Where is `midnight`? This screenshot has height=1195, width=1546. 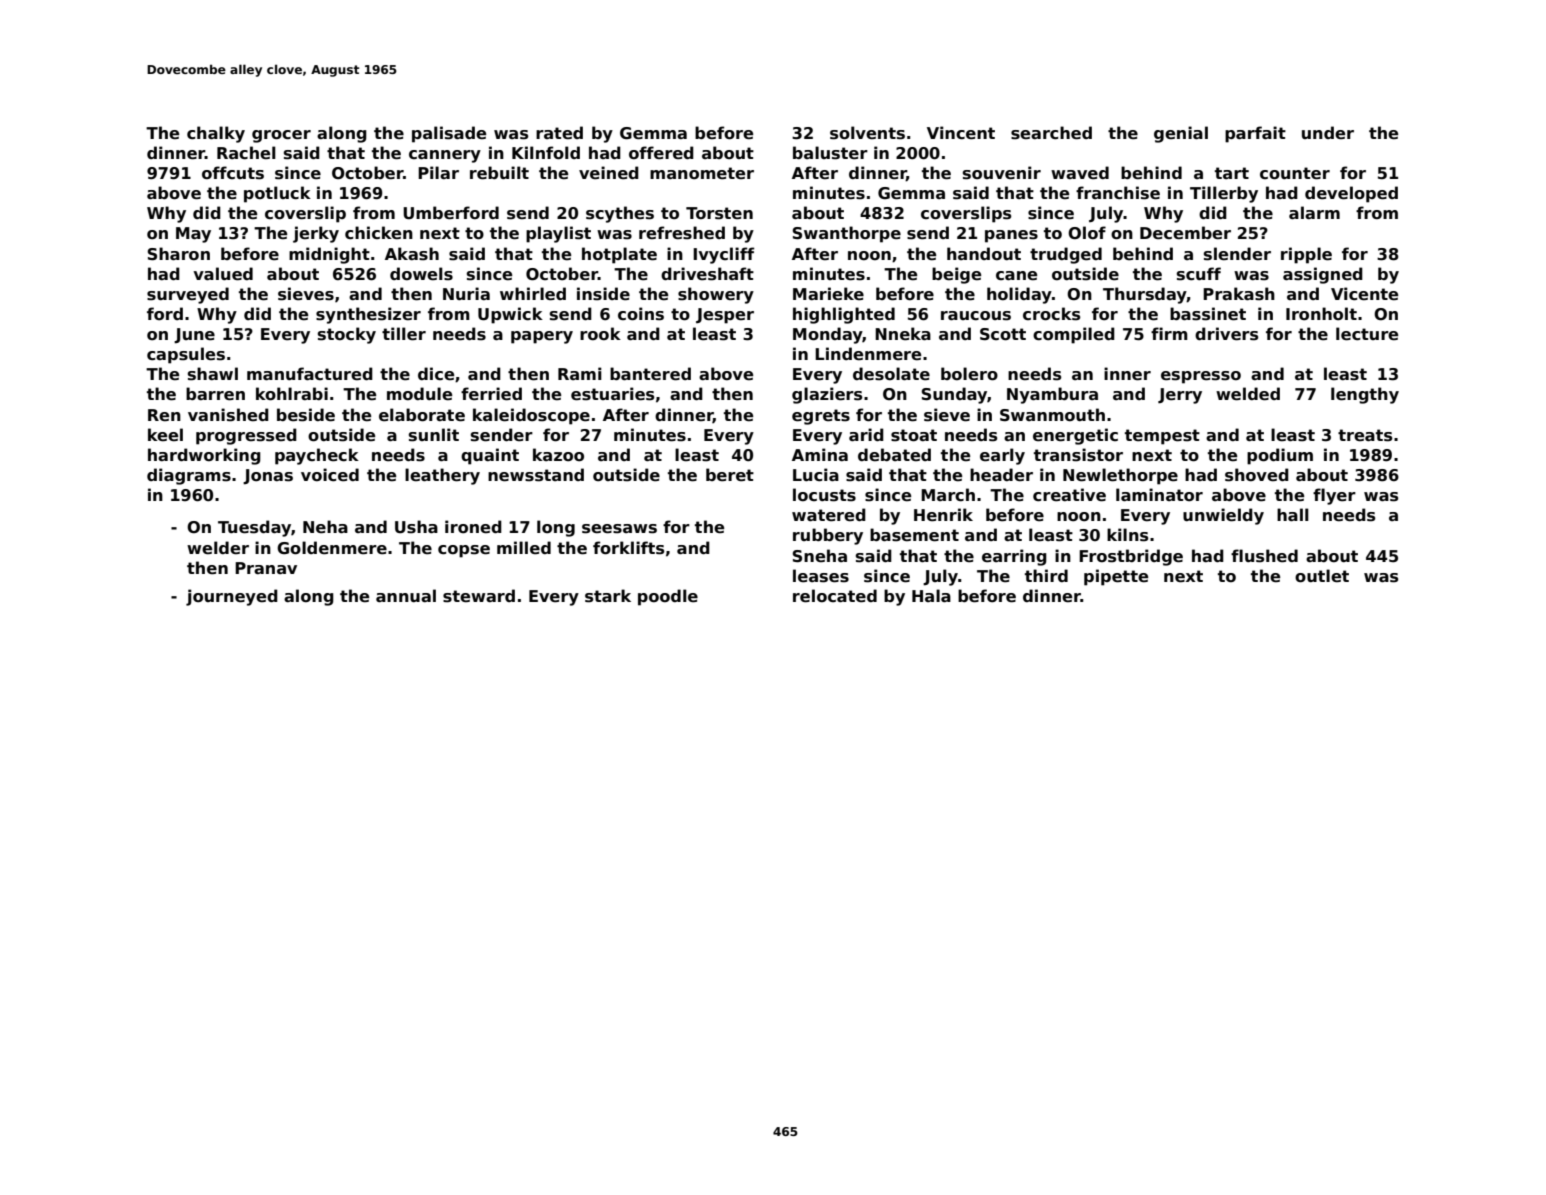 midnight is located at coordinates (329, 255).
